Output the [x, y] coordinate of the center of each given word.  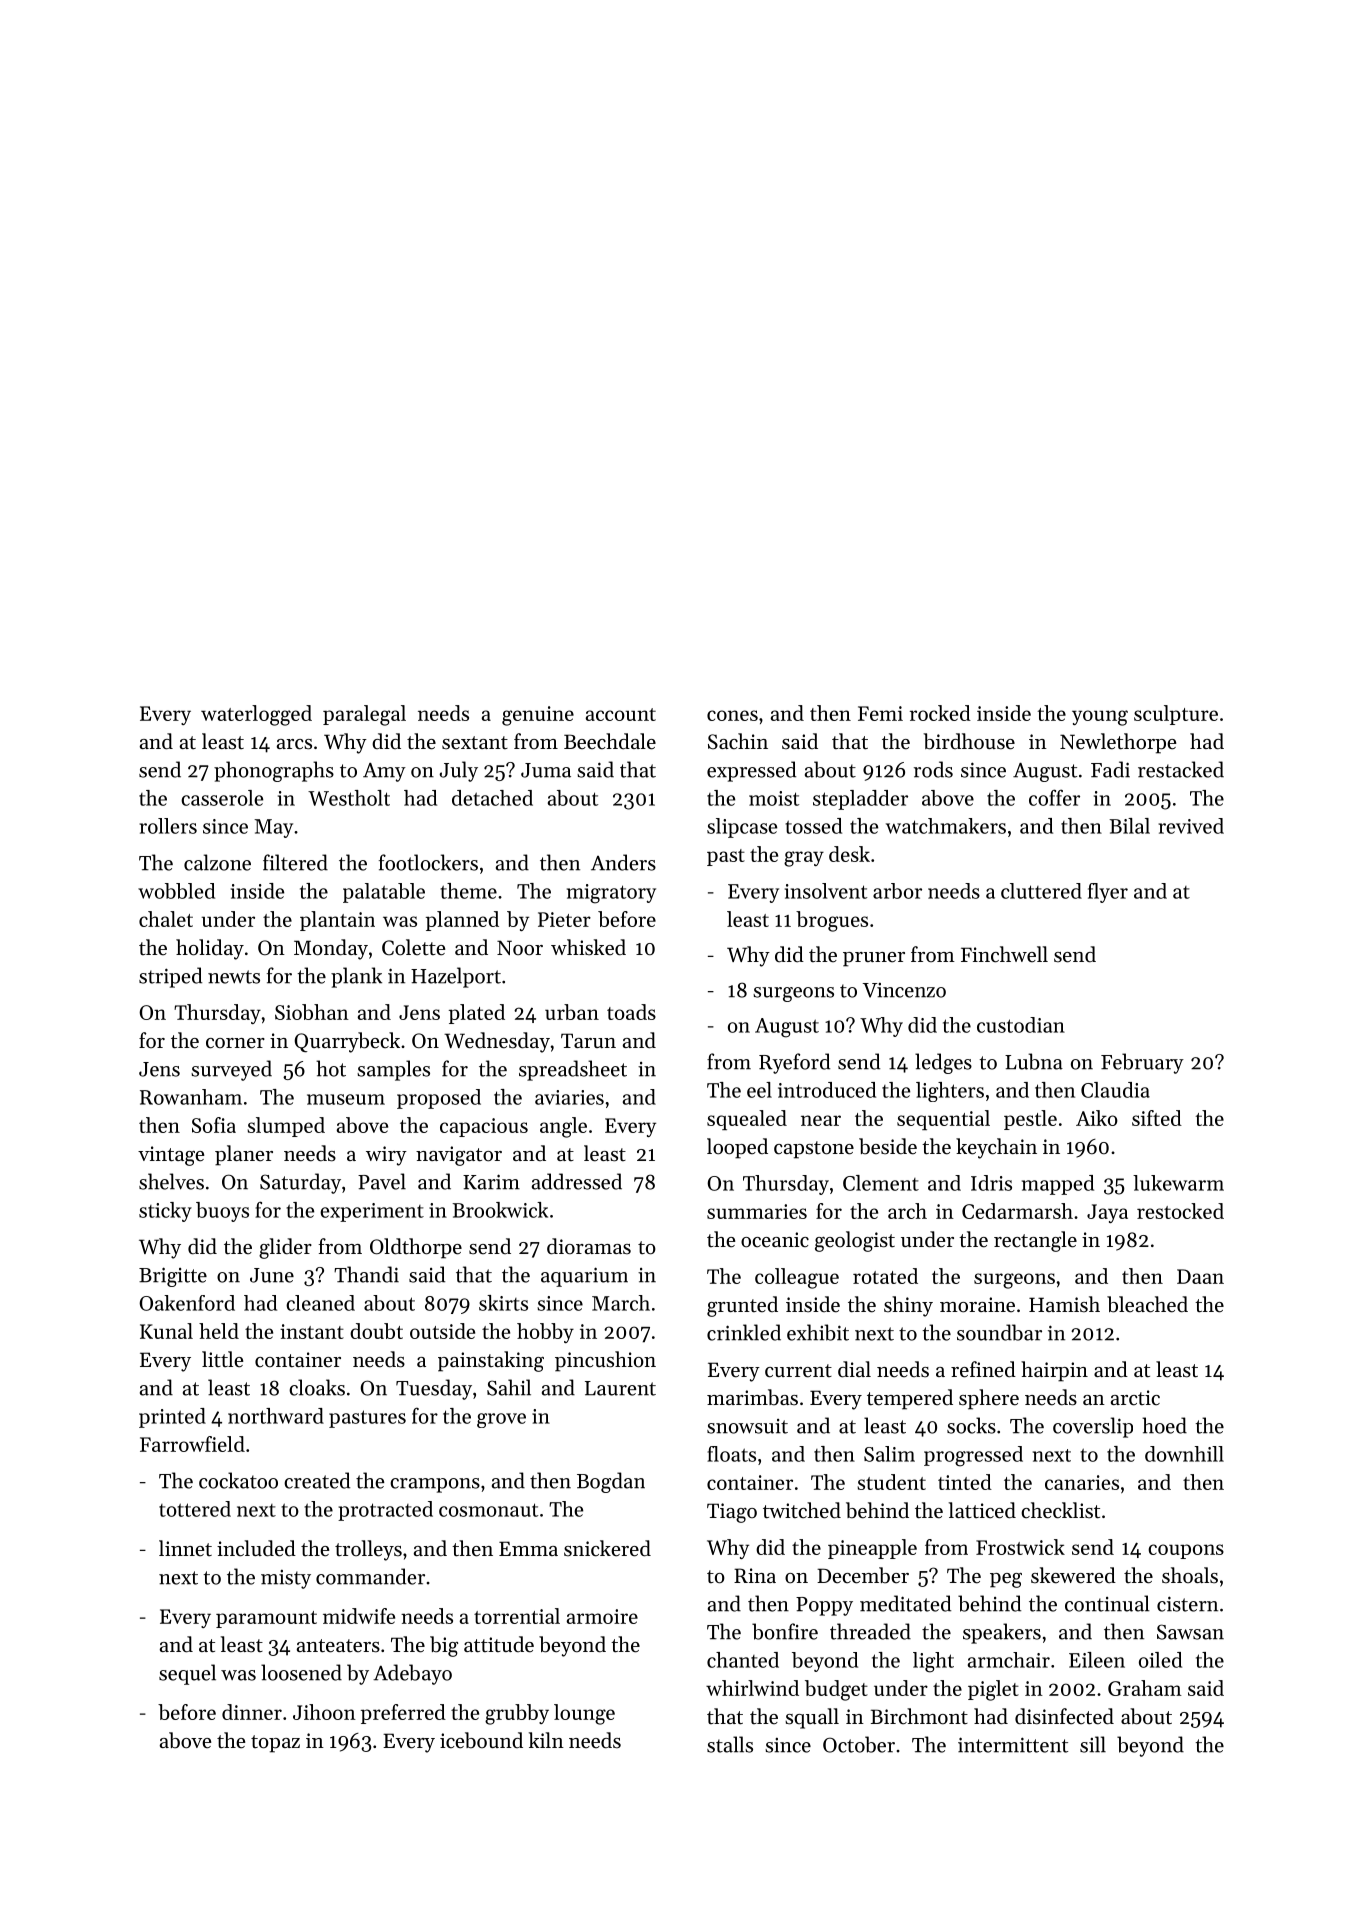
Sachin [738, 741]
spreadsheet [573, 1070]
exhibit [818, 1332]
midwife [359, 1616]
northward [276, 1416]
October [859, 1744]
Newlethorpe [1118, 743]
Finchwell [1004, 954]
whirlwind [752, 1688]
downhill [1184, 1454]
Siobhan [312, 1012]
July [458, 771]
